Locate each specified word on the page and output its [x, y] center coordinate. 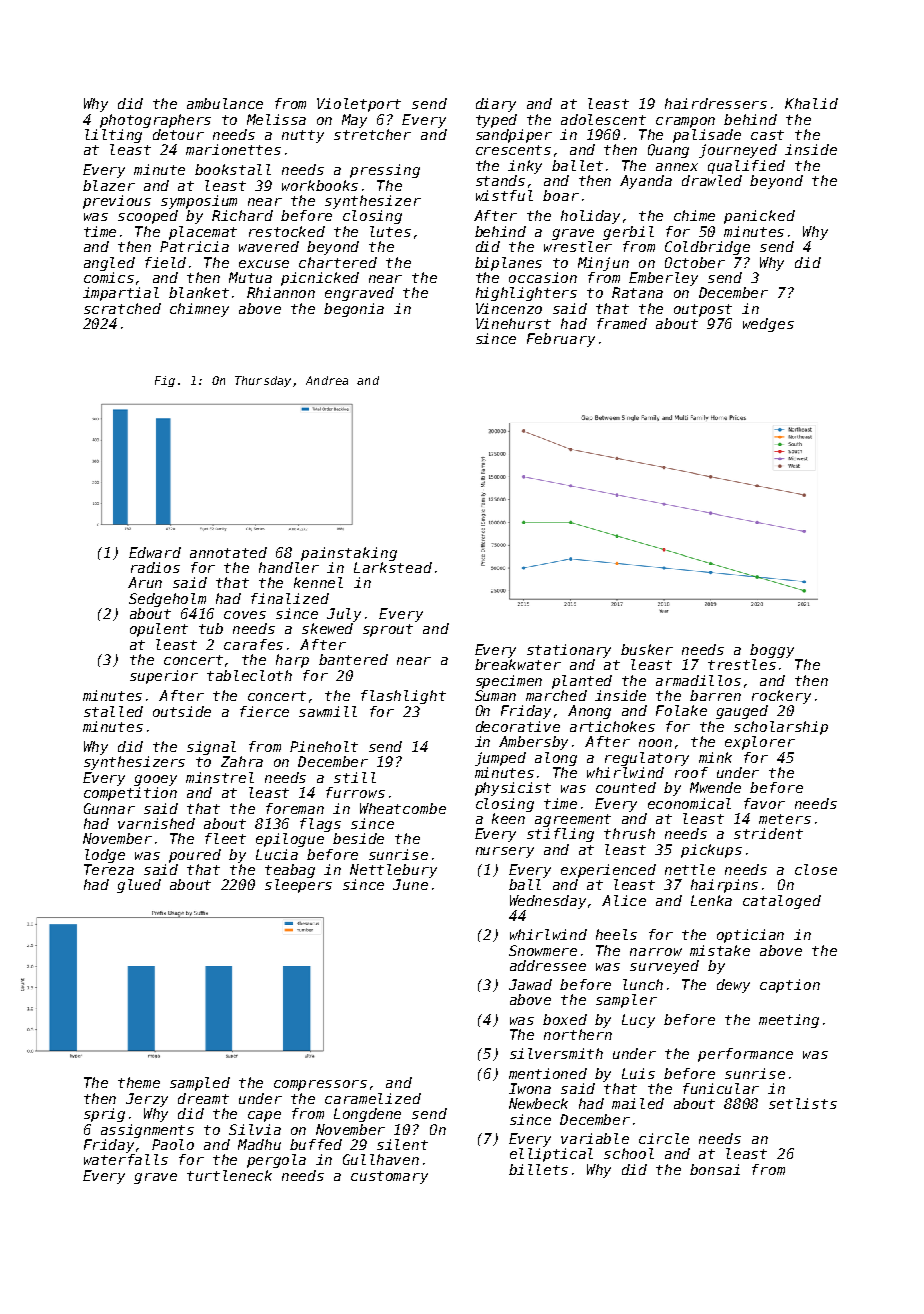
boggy [772, 651]
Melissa [276, 119]
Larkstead [393, 567]
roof [691, 772]
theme [139, 1082]
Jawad [530, 984]
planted [582, 682]
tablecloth [249, 675]
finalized [290, 598]
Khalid [811, 103]
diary [496, 105]
